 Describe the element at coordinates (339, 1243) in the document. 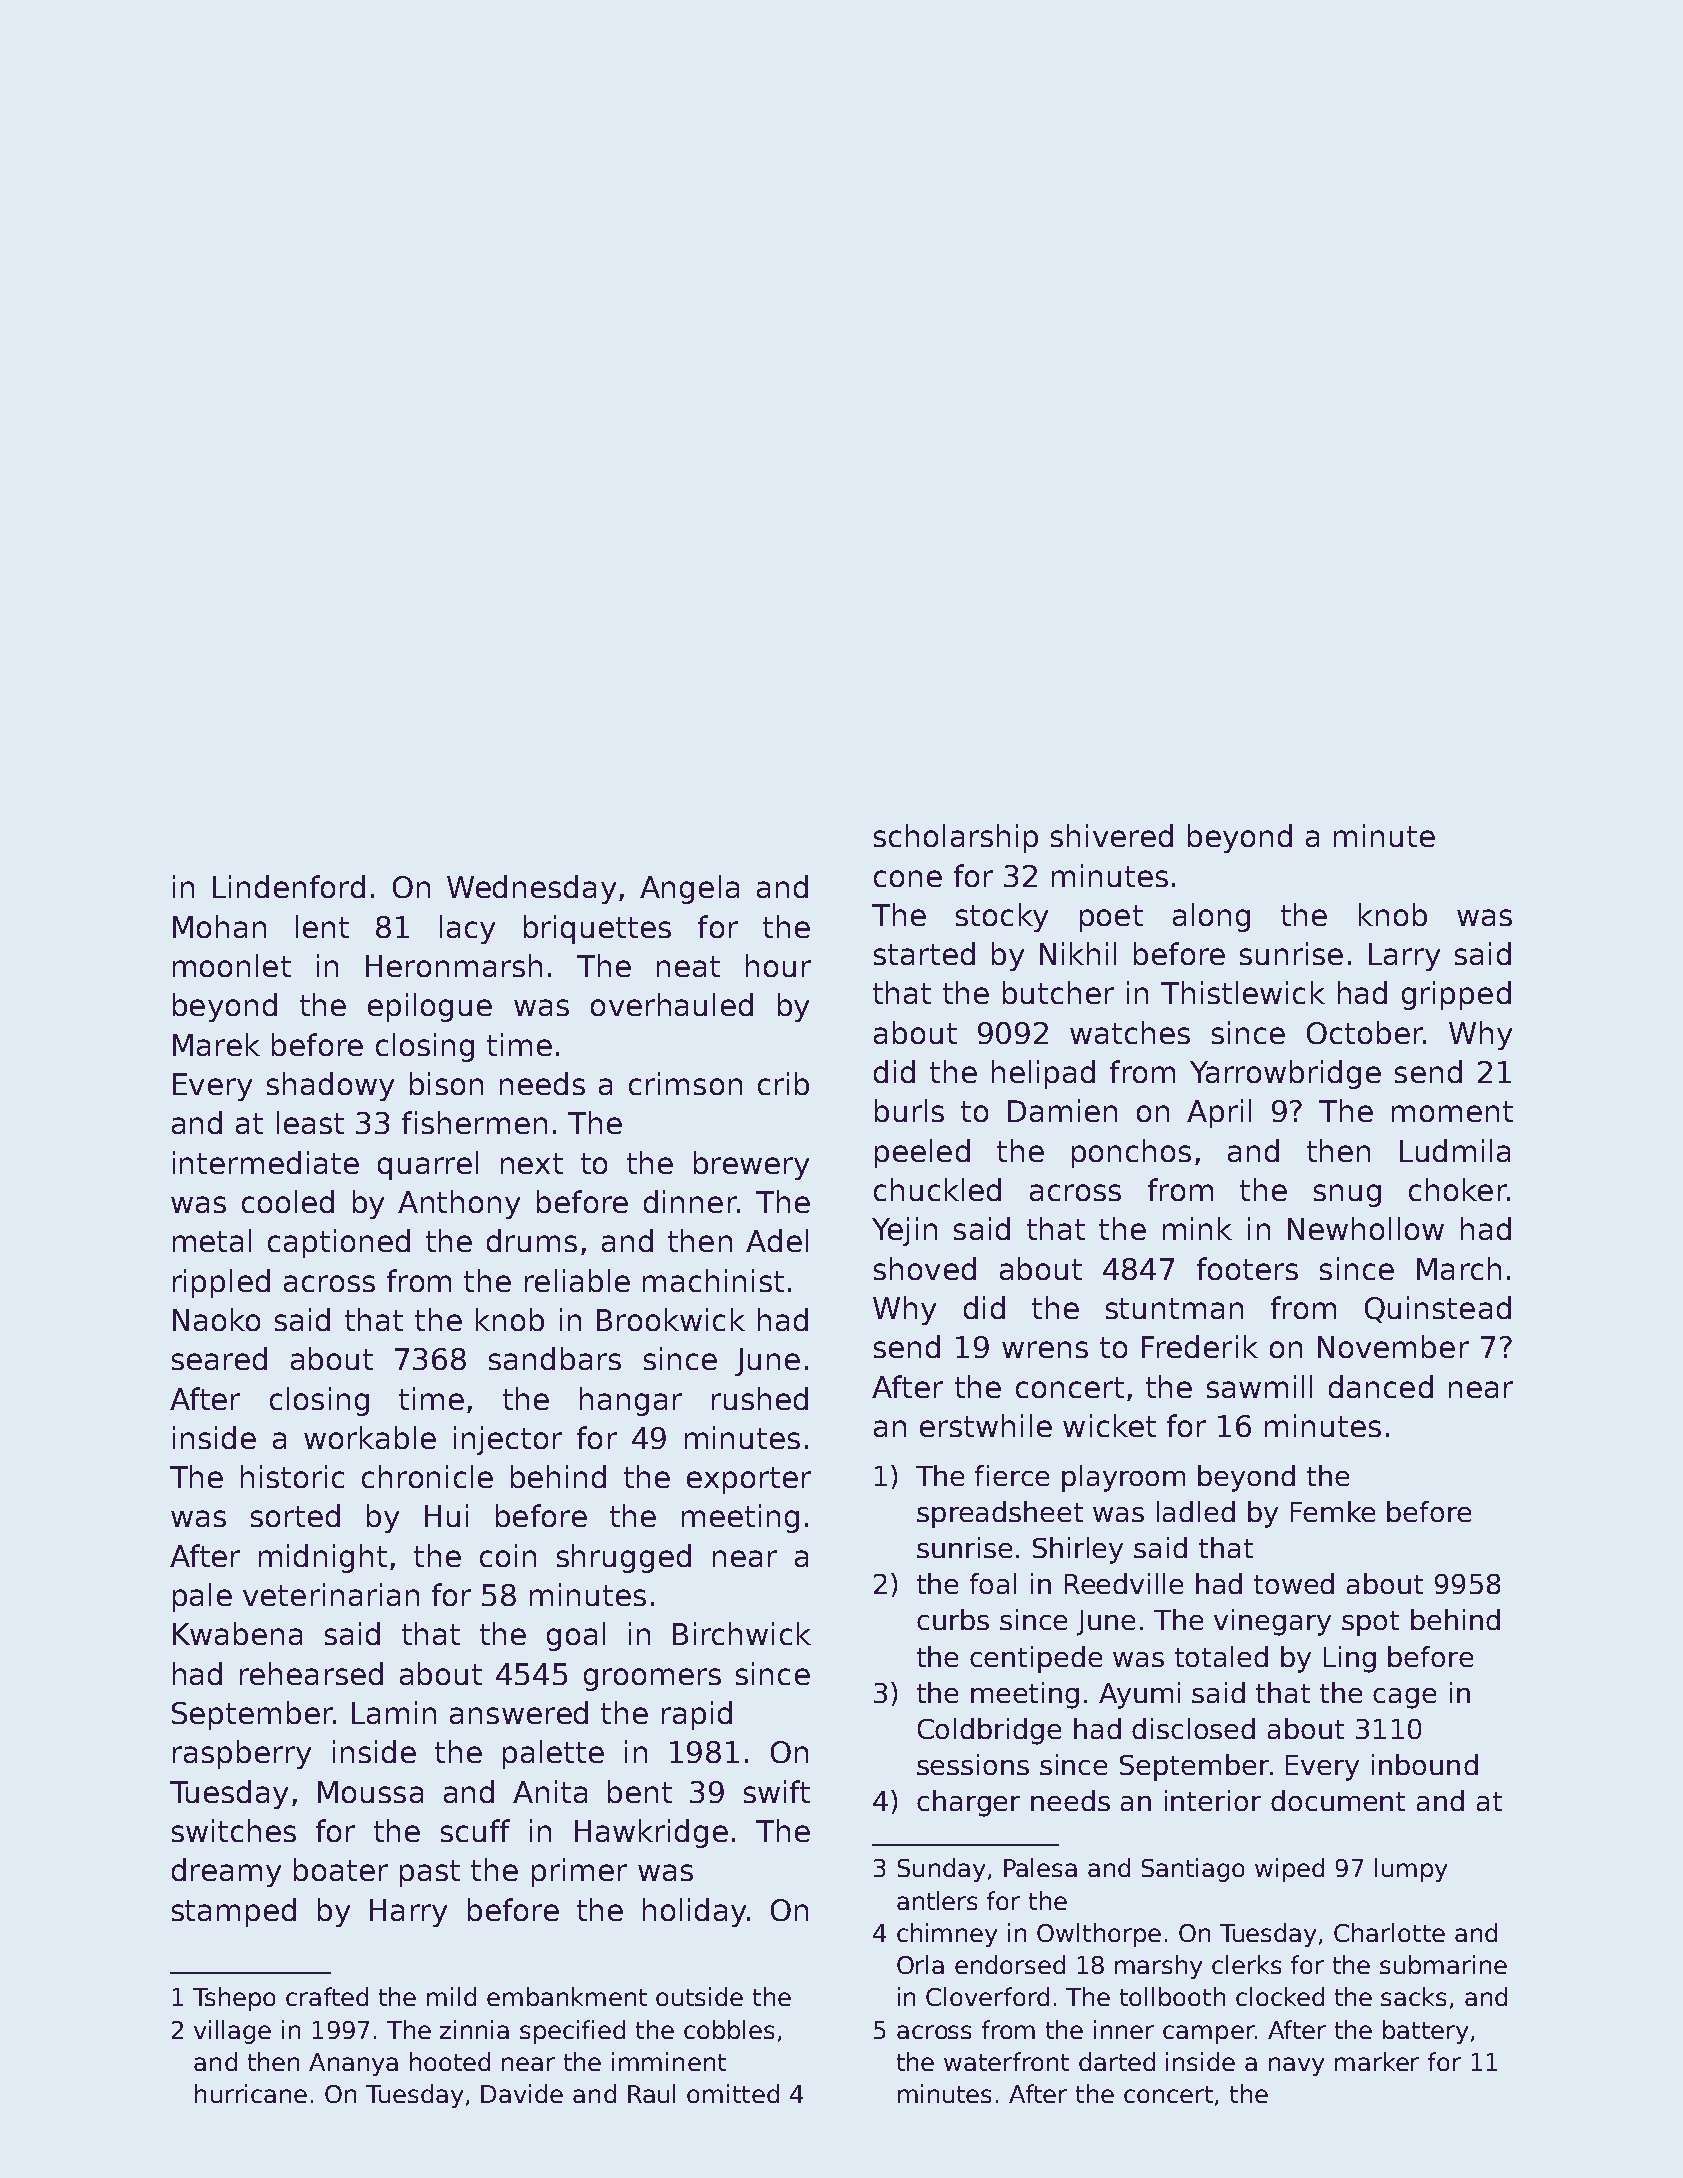

I see `captioned` at that location.
